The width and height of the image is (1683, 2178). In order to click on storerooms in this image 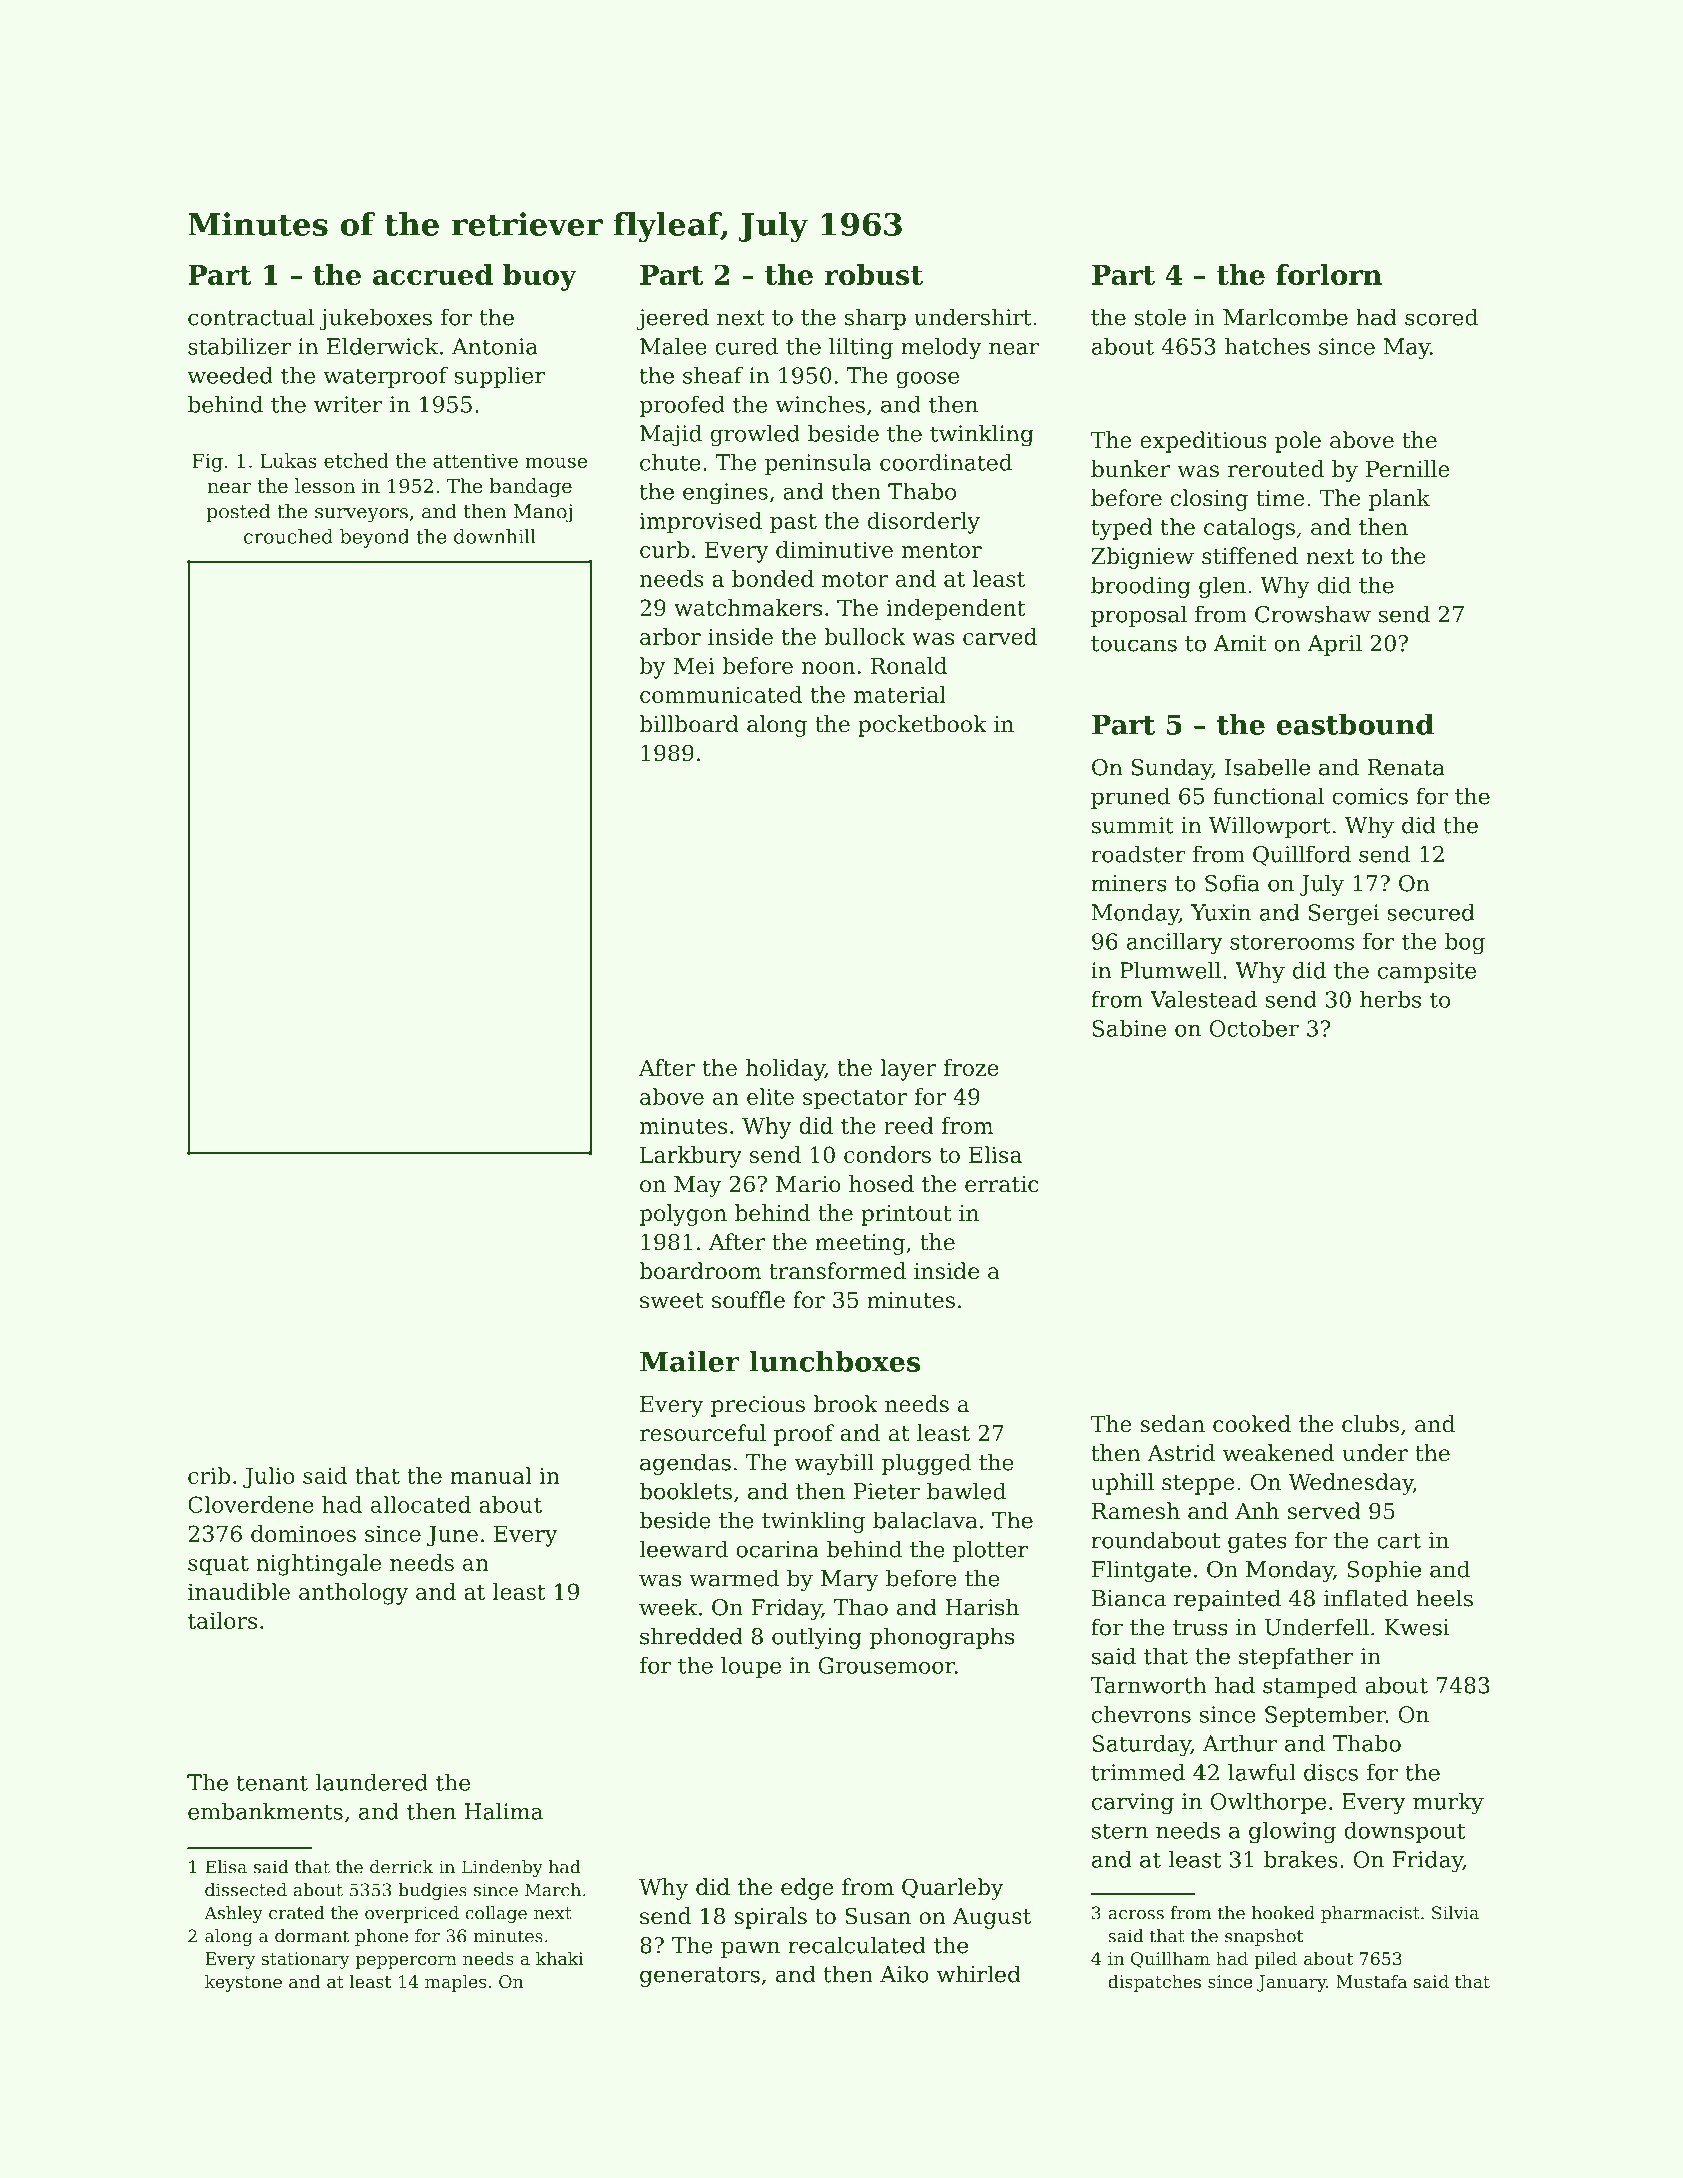, I will do `click(1292, 942)`.
